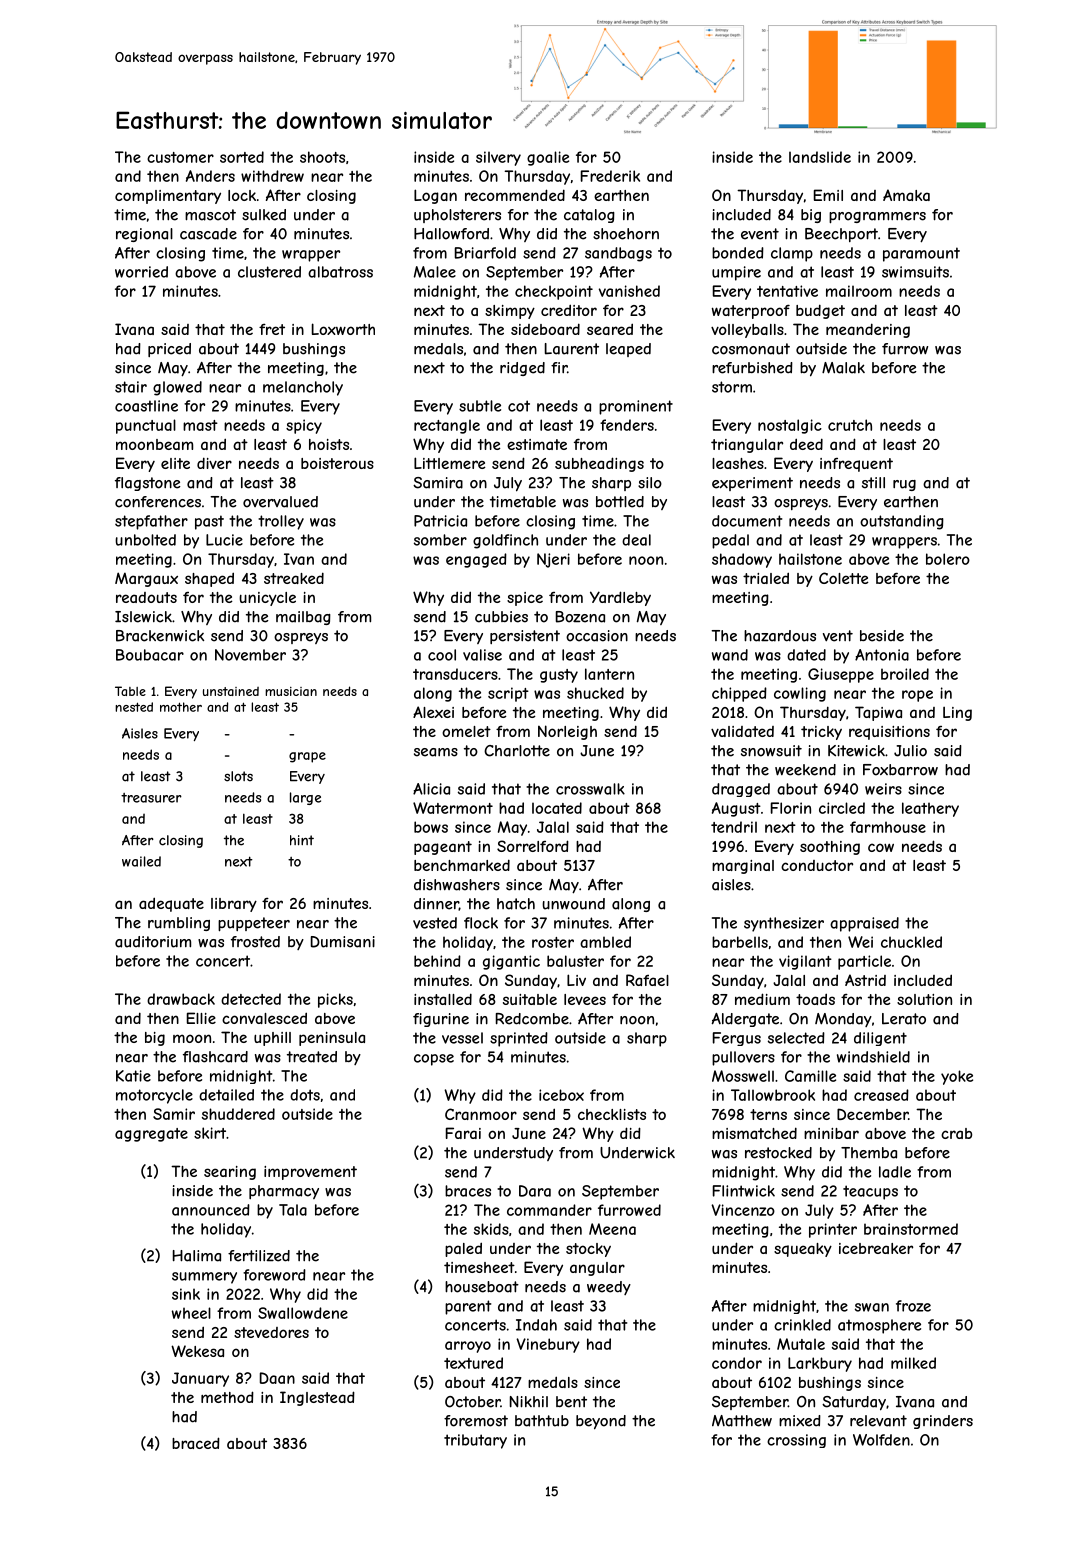 Image resolution: width=1090 pixels, height=1542 pixels. What do you see at coordinates (904, 485) in the document?
I see `rug` at bounding box center [904, 485].
